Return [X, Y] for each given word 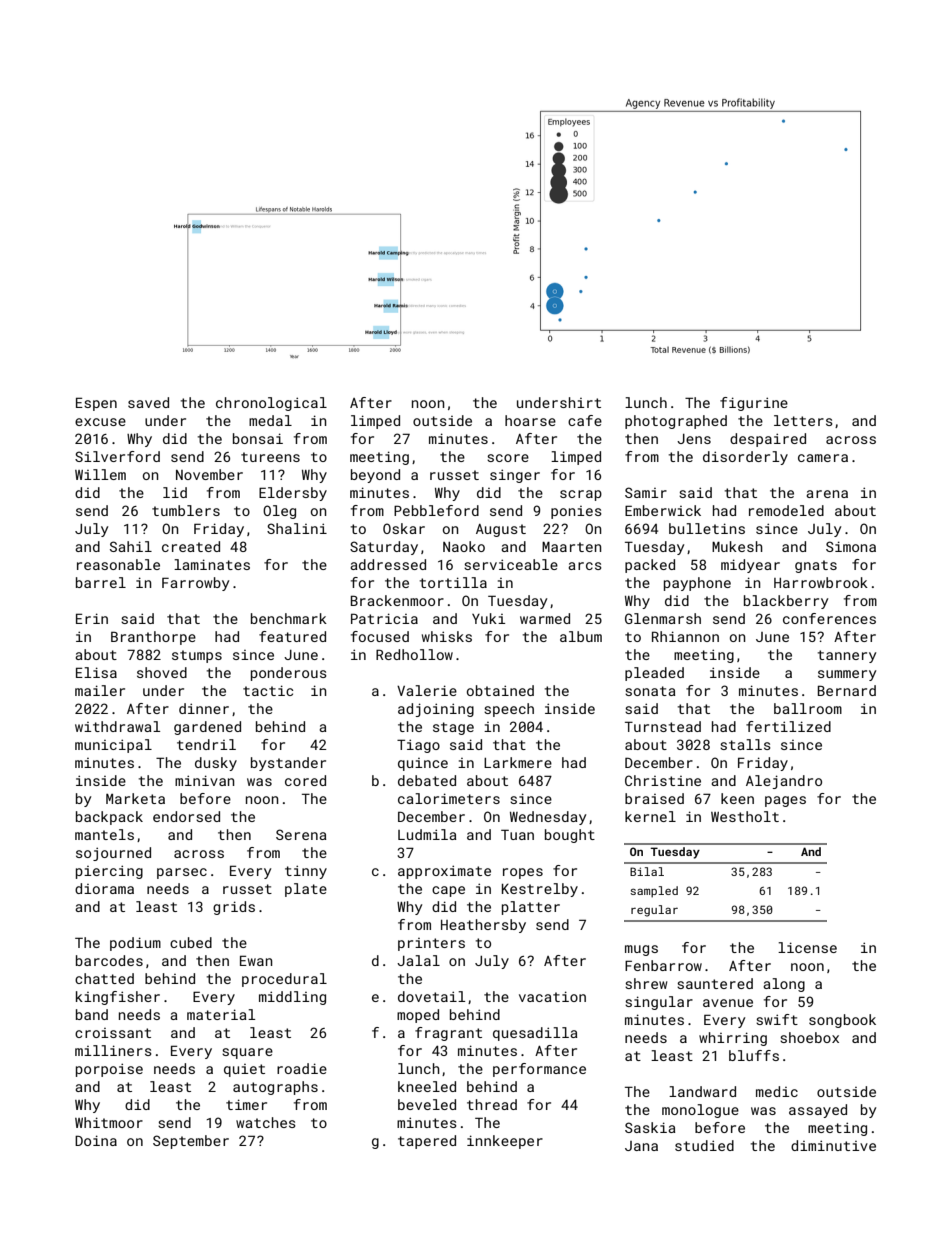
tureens [270, 457]
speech [509, 710]
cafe [585, 420]
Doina [96, 1140]
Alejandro [784, 782]
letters [803, 420]
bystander [288, 764]
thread [492, 1104]
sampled [654, 892]
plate [306, 890]
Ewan [256, 960]
